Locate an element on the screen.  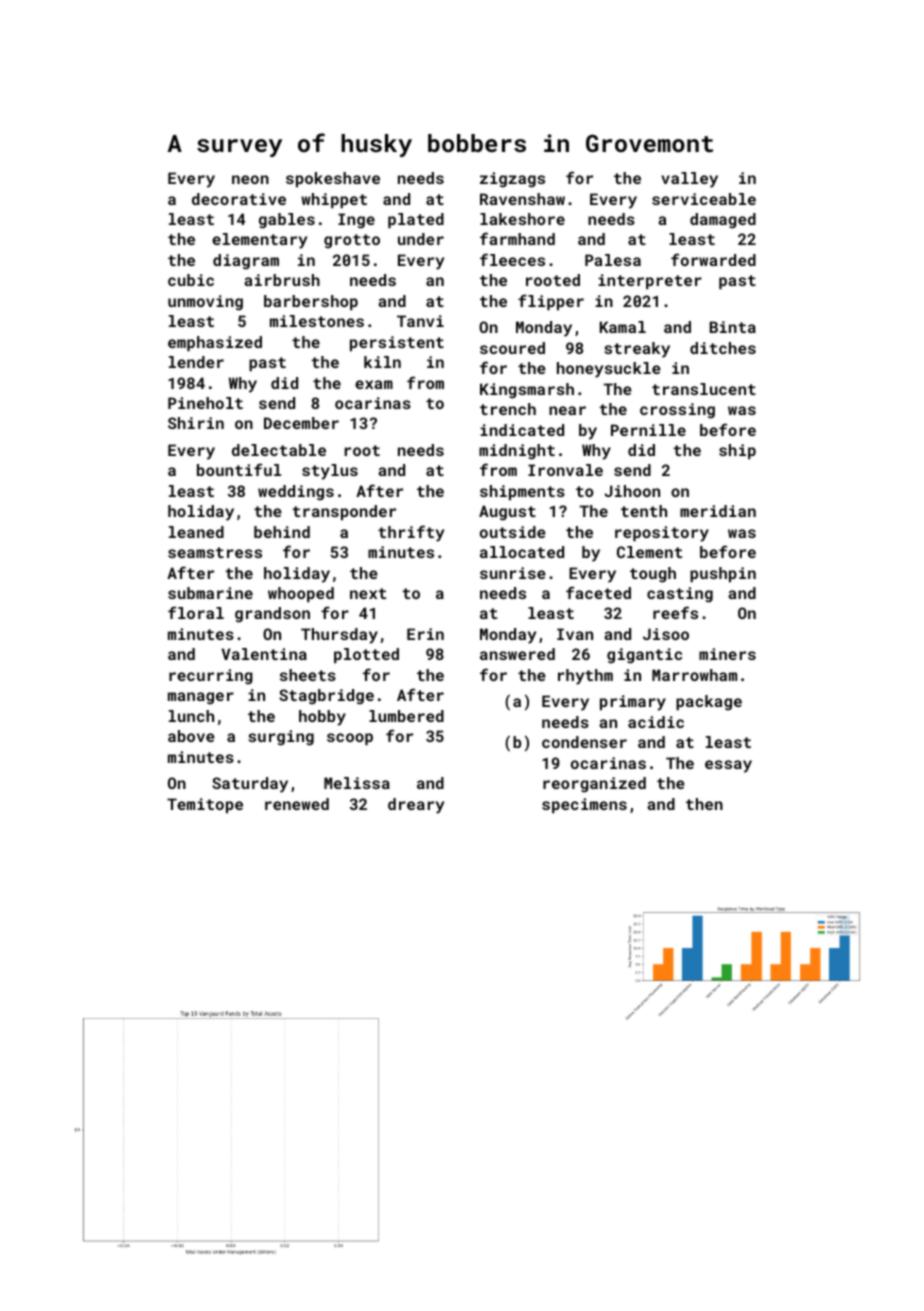
Shirin is located at coordinates (196, 423).
